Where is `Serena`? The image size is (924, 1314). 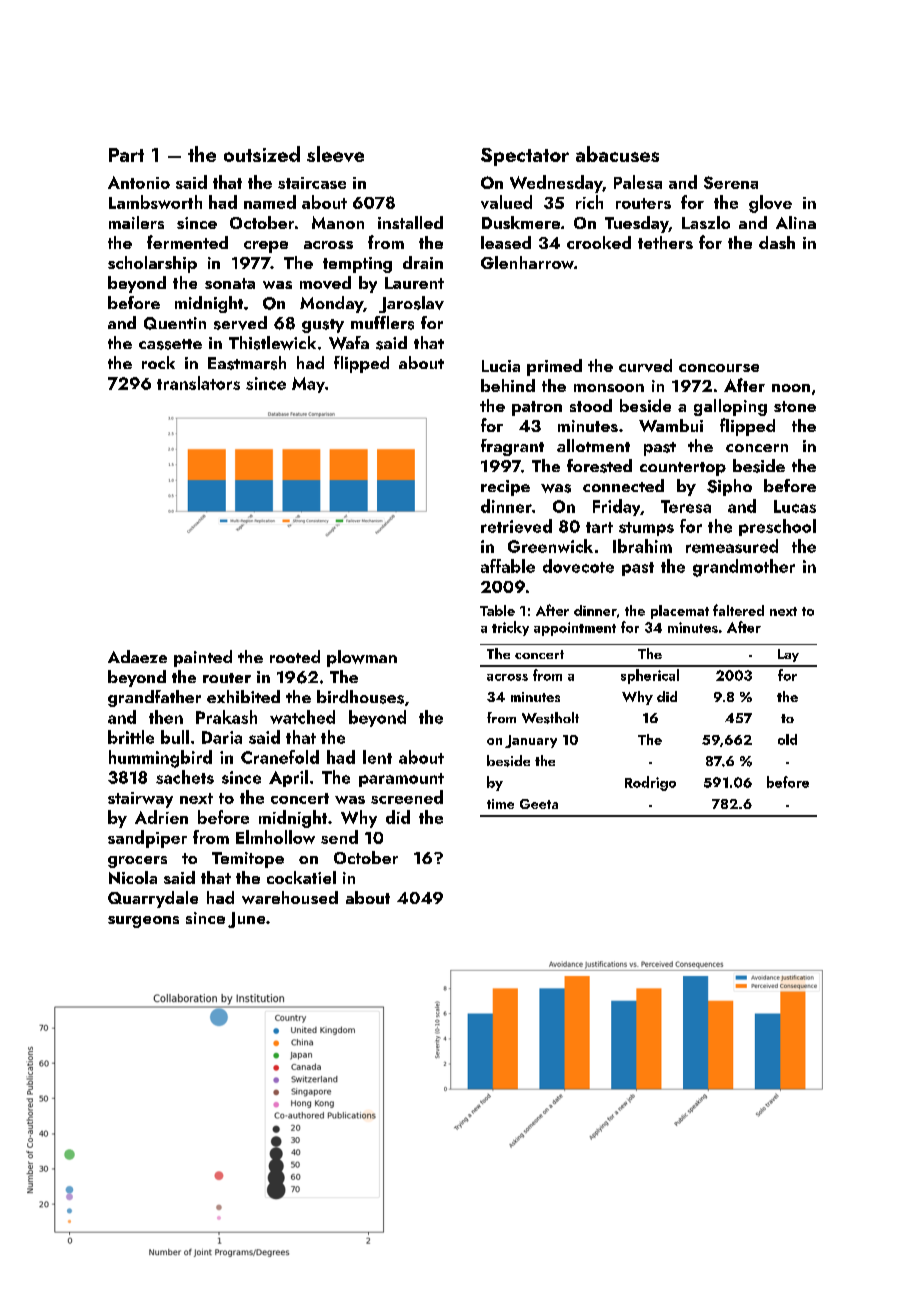 Serena is located at coordinates (731, 182).
